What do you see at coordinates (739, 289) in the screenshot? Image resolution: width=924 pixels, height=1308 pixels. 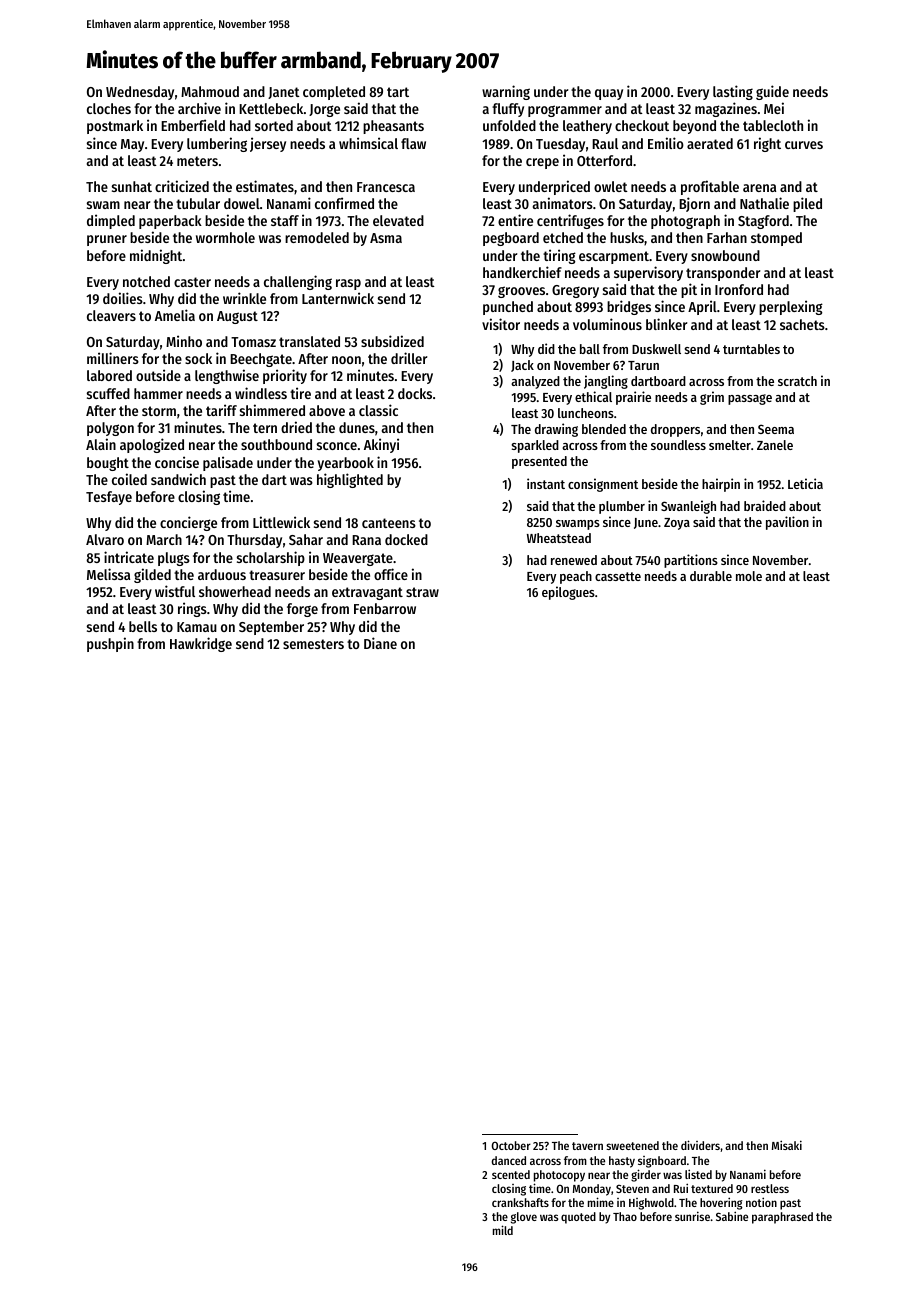 I see `Ironford` at bounding box center [739, 289].
